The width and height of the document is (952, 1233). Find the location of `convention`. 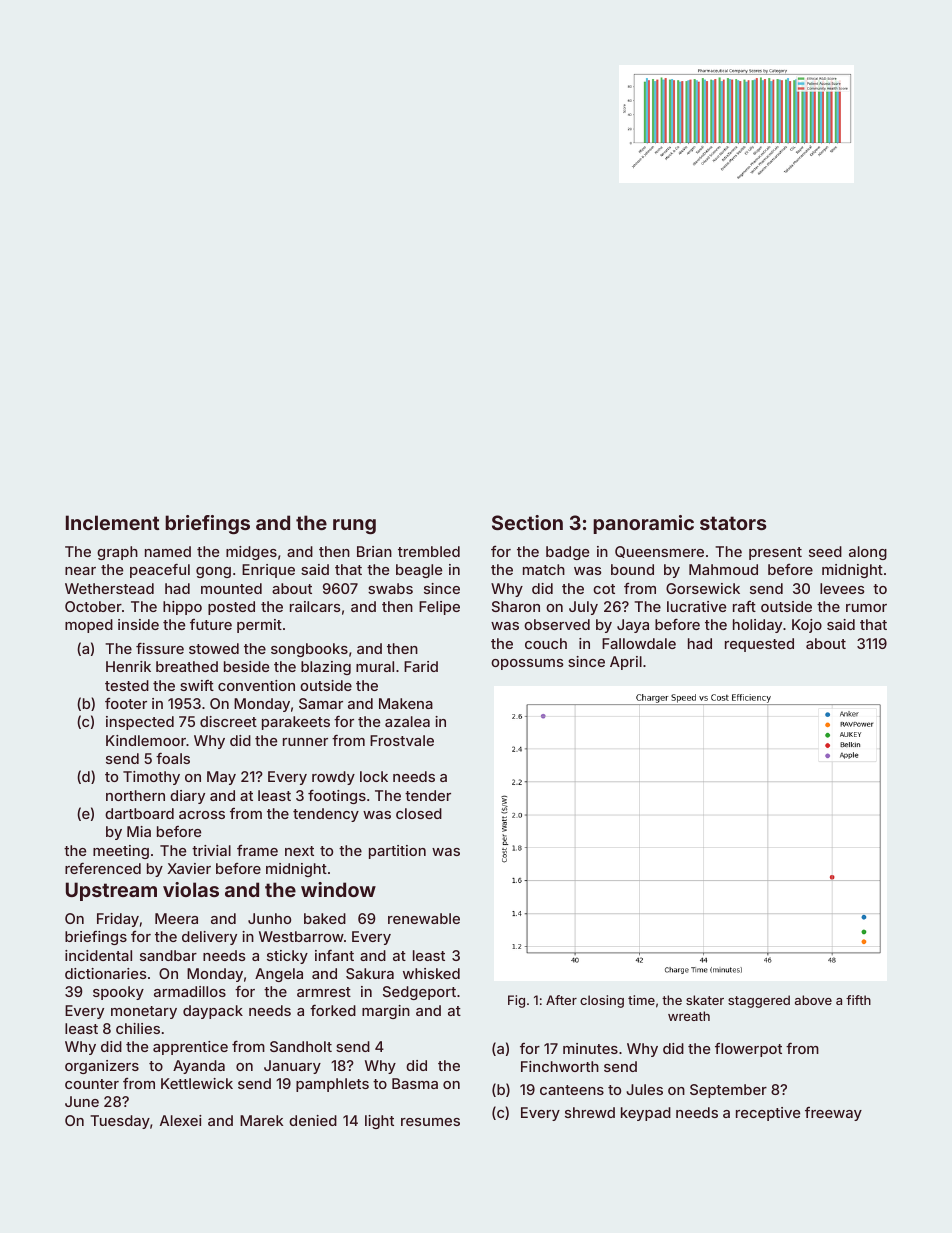

convention is located at coordinates (256, 685).
